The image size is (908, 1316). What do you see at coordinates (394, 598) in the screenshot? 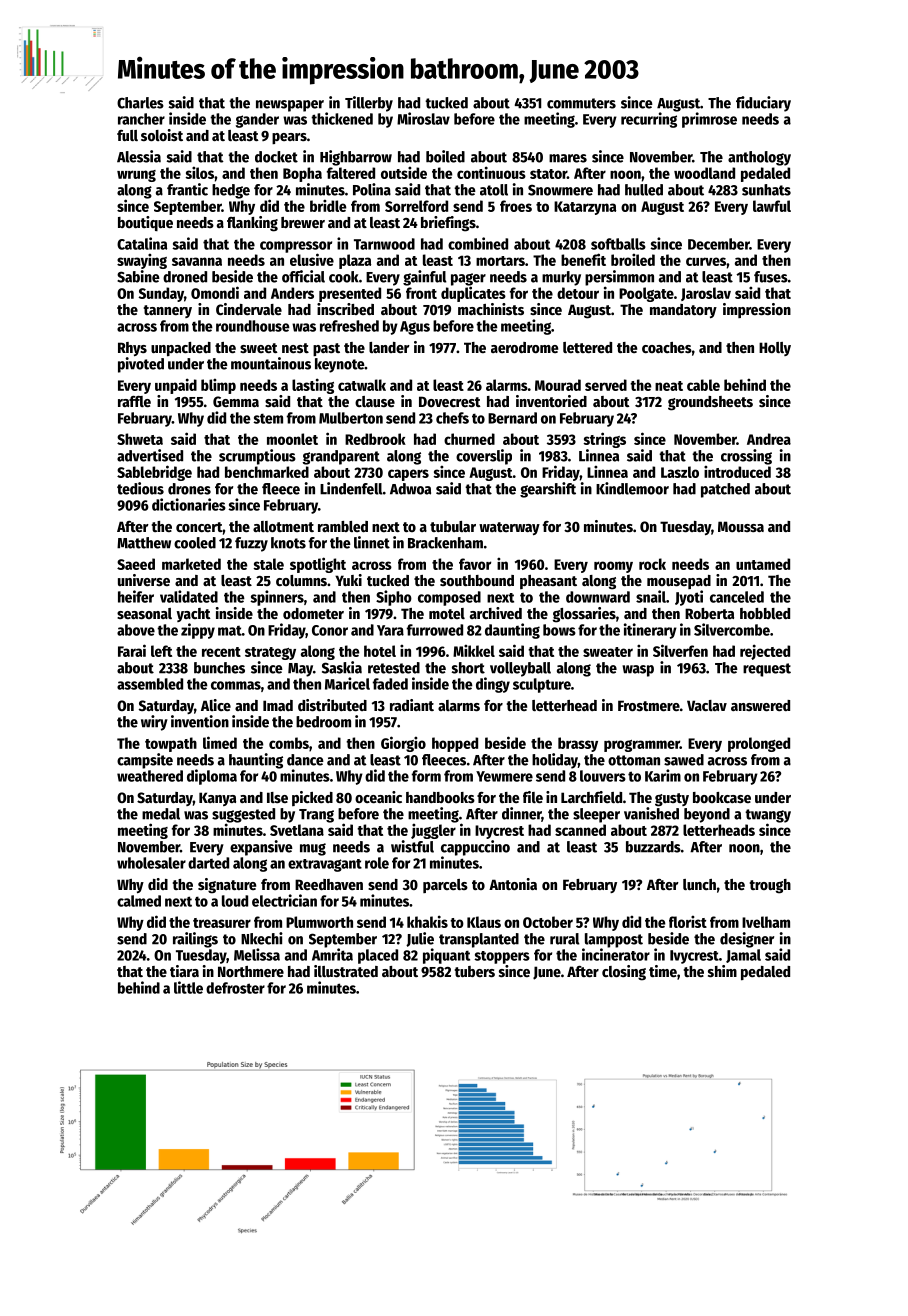
I see `Sipho` at bounding box center [394, 598].
